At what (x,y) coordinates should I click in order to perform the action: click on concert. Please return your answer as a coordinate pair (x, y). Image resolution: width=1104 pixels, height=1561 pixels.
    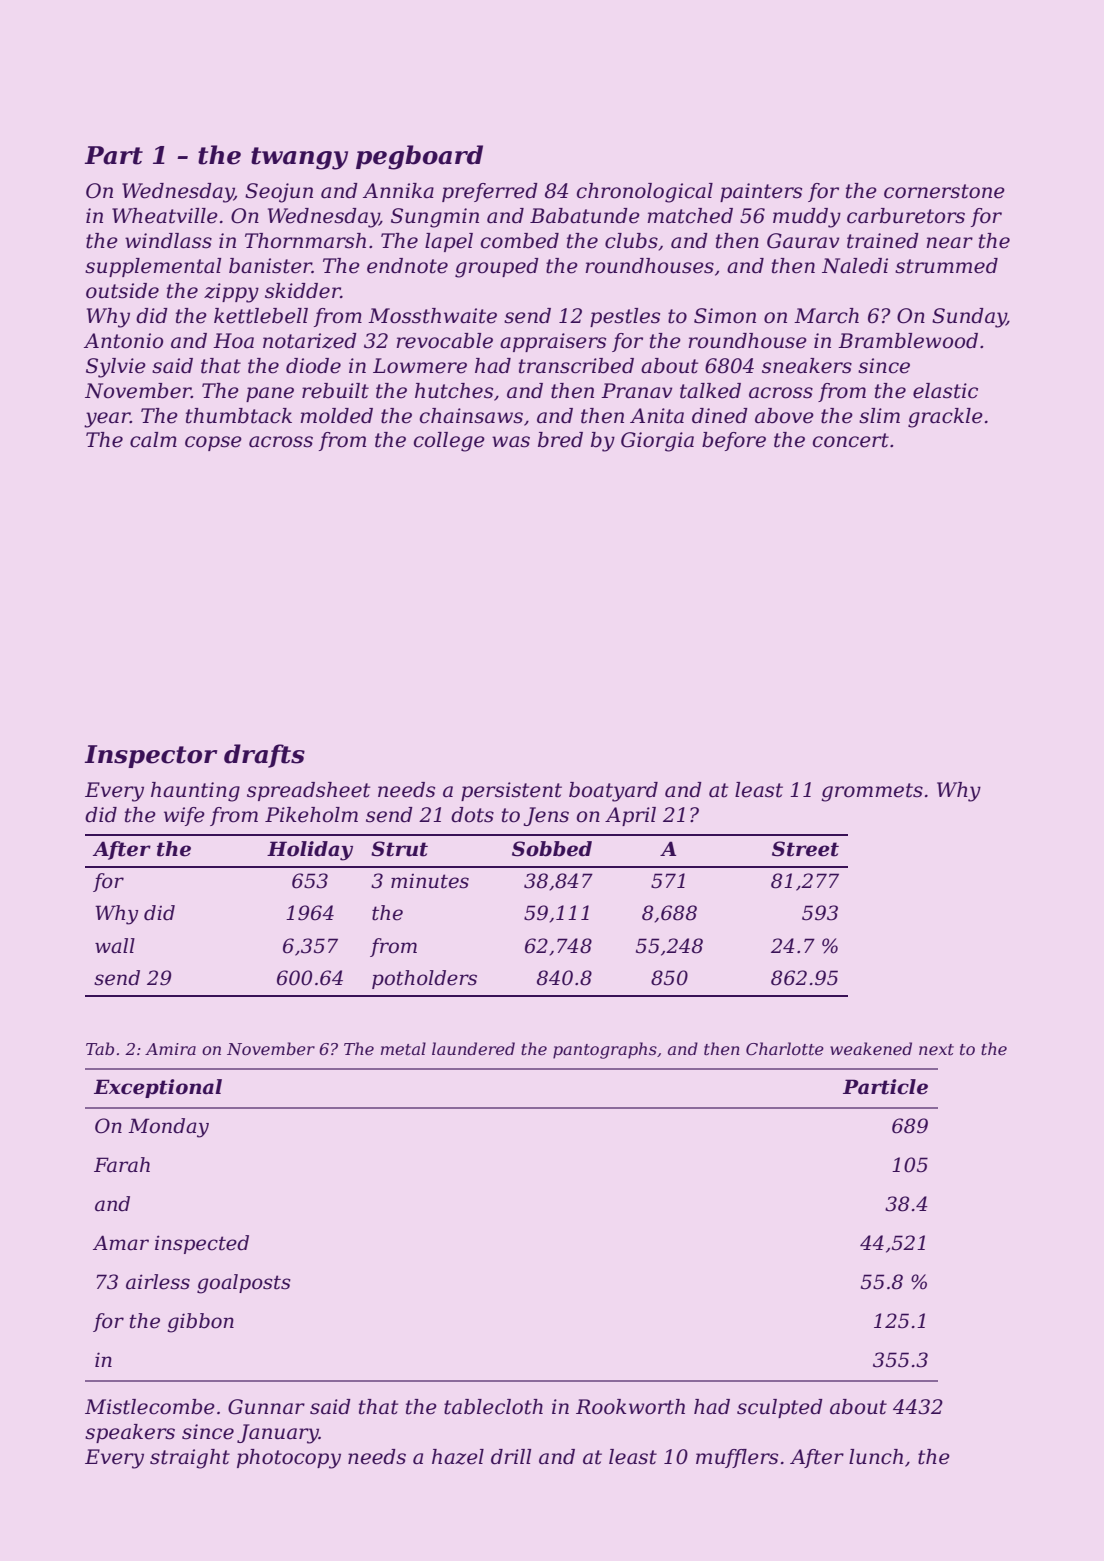
    Looking at the image, I should click on (851, 440).
